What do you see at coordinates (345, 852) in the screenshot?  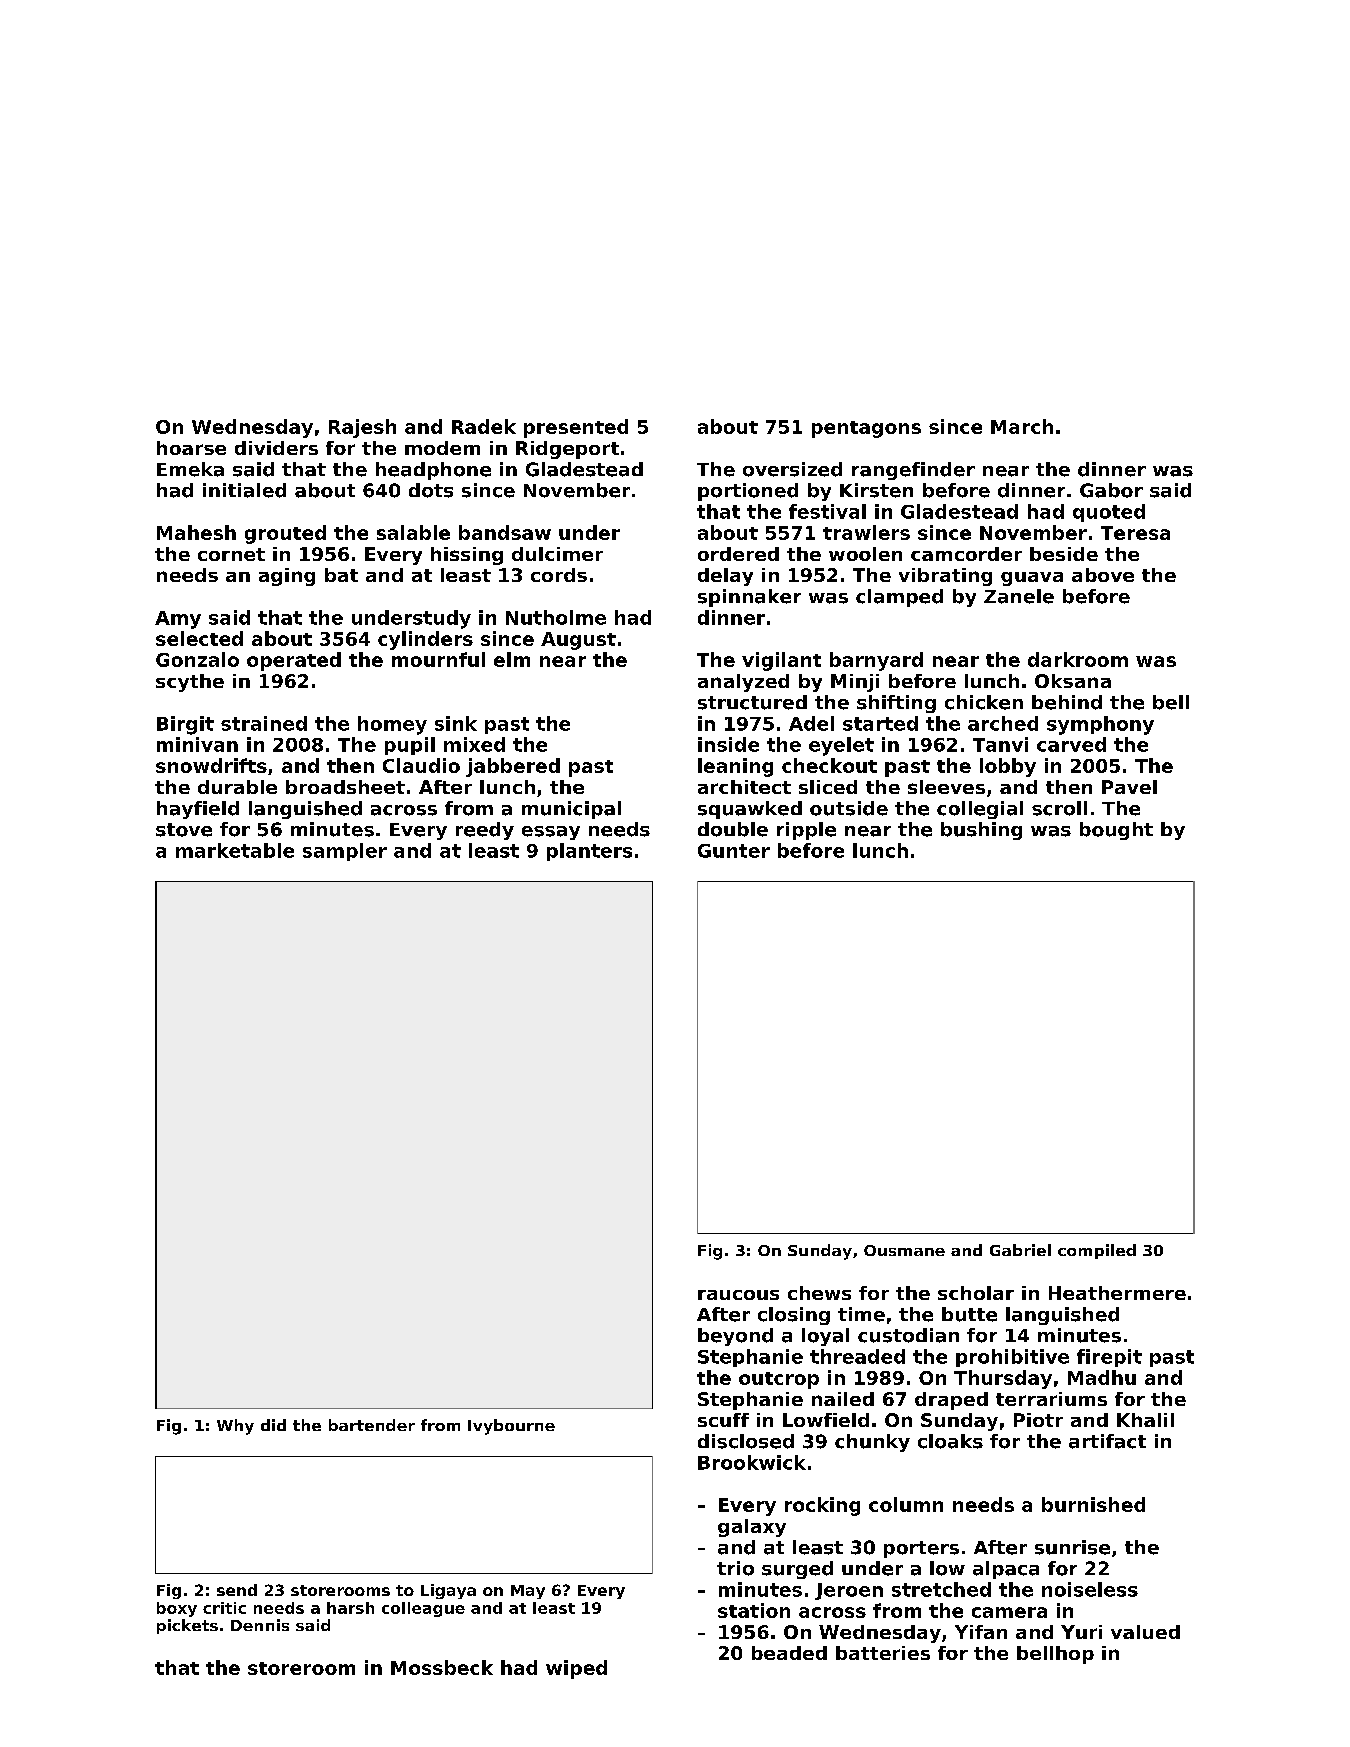 I see `sampler` at bounding box center [345, 852].
